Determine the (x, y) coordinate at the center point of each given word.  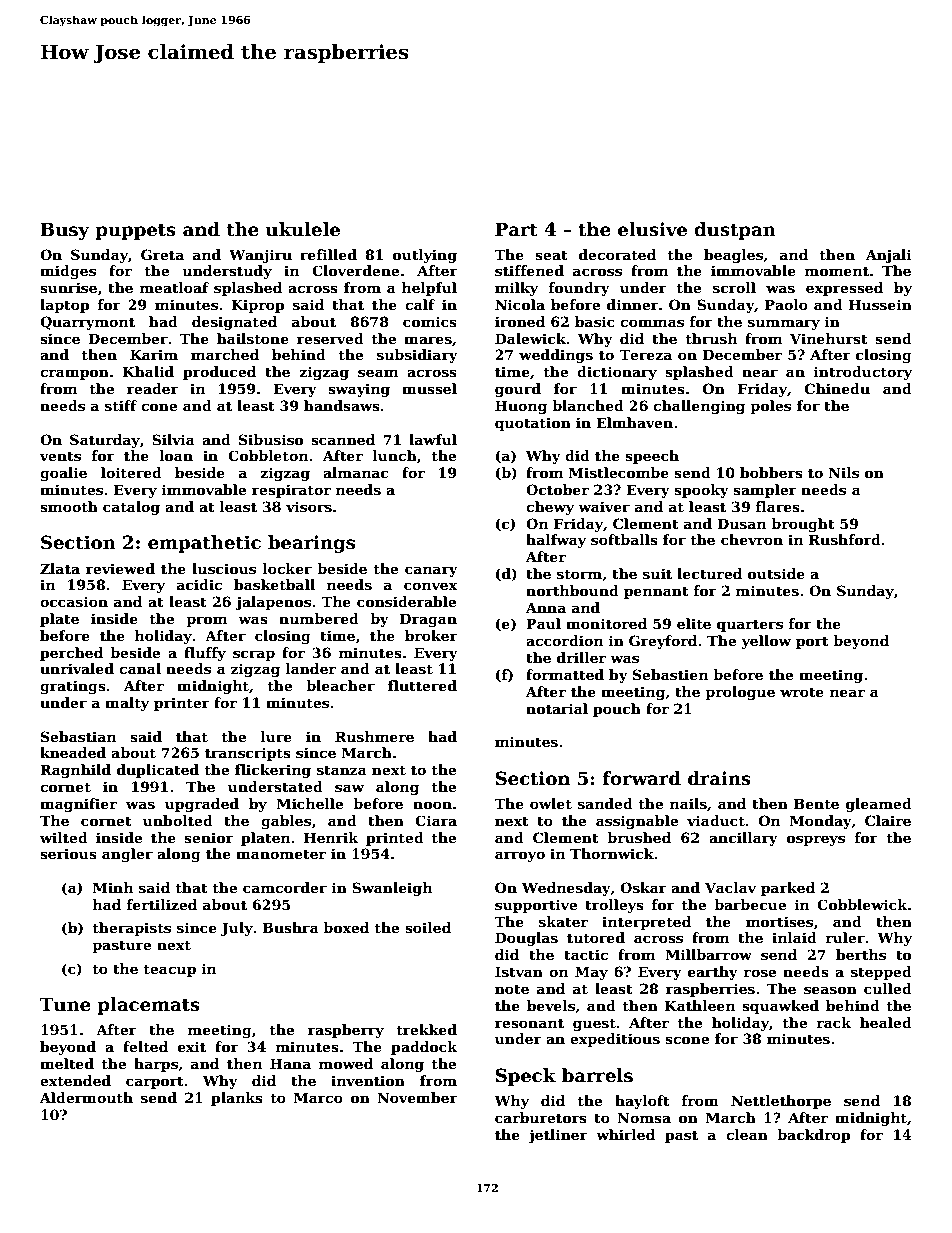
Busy (65, 231)
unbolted (178, 820)
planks (237, 1099)
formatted (565, 674)
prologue (740, 693)
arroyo (520, 856)
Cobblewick (862, 904)
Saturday (105, 441)
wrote (802, 692)
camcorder (285, 887)
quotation (533, 424)
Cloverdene (355, 270)
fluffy (205, 654)
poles (770, 407)
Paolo (786, 304)
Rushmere (374, 736)
